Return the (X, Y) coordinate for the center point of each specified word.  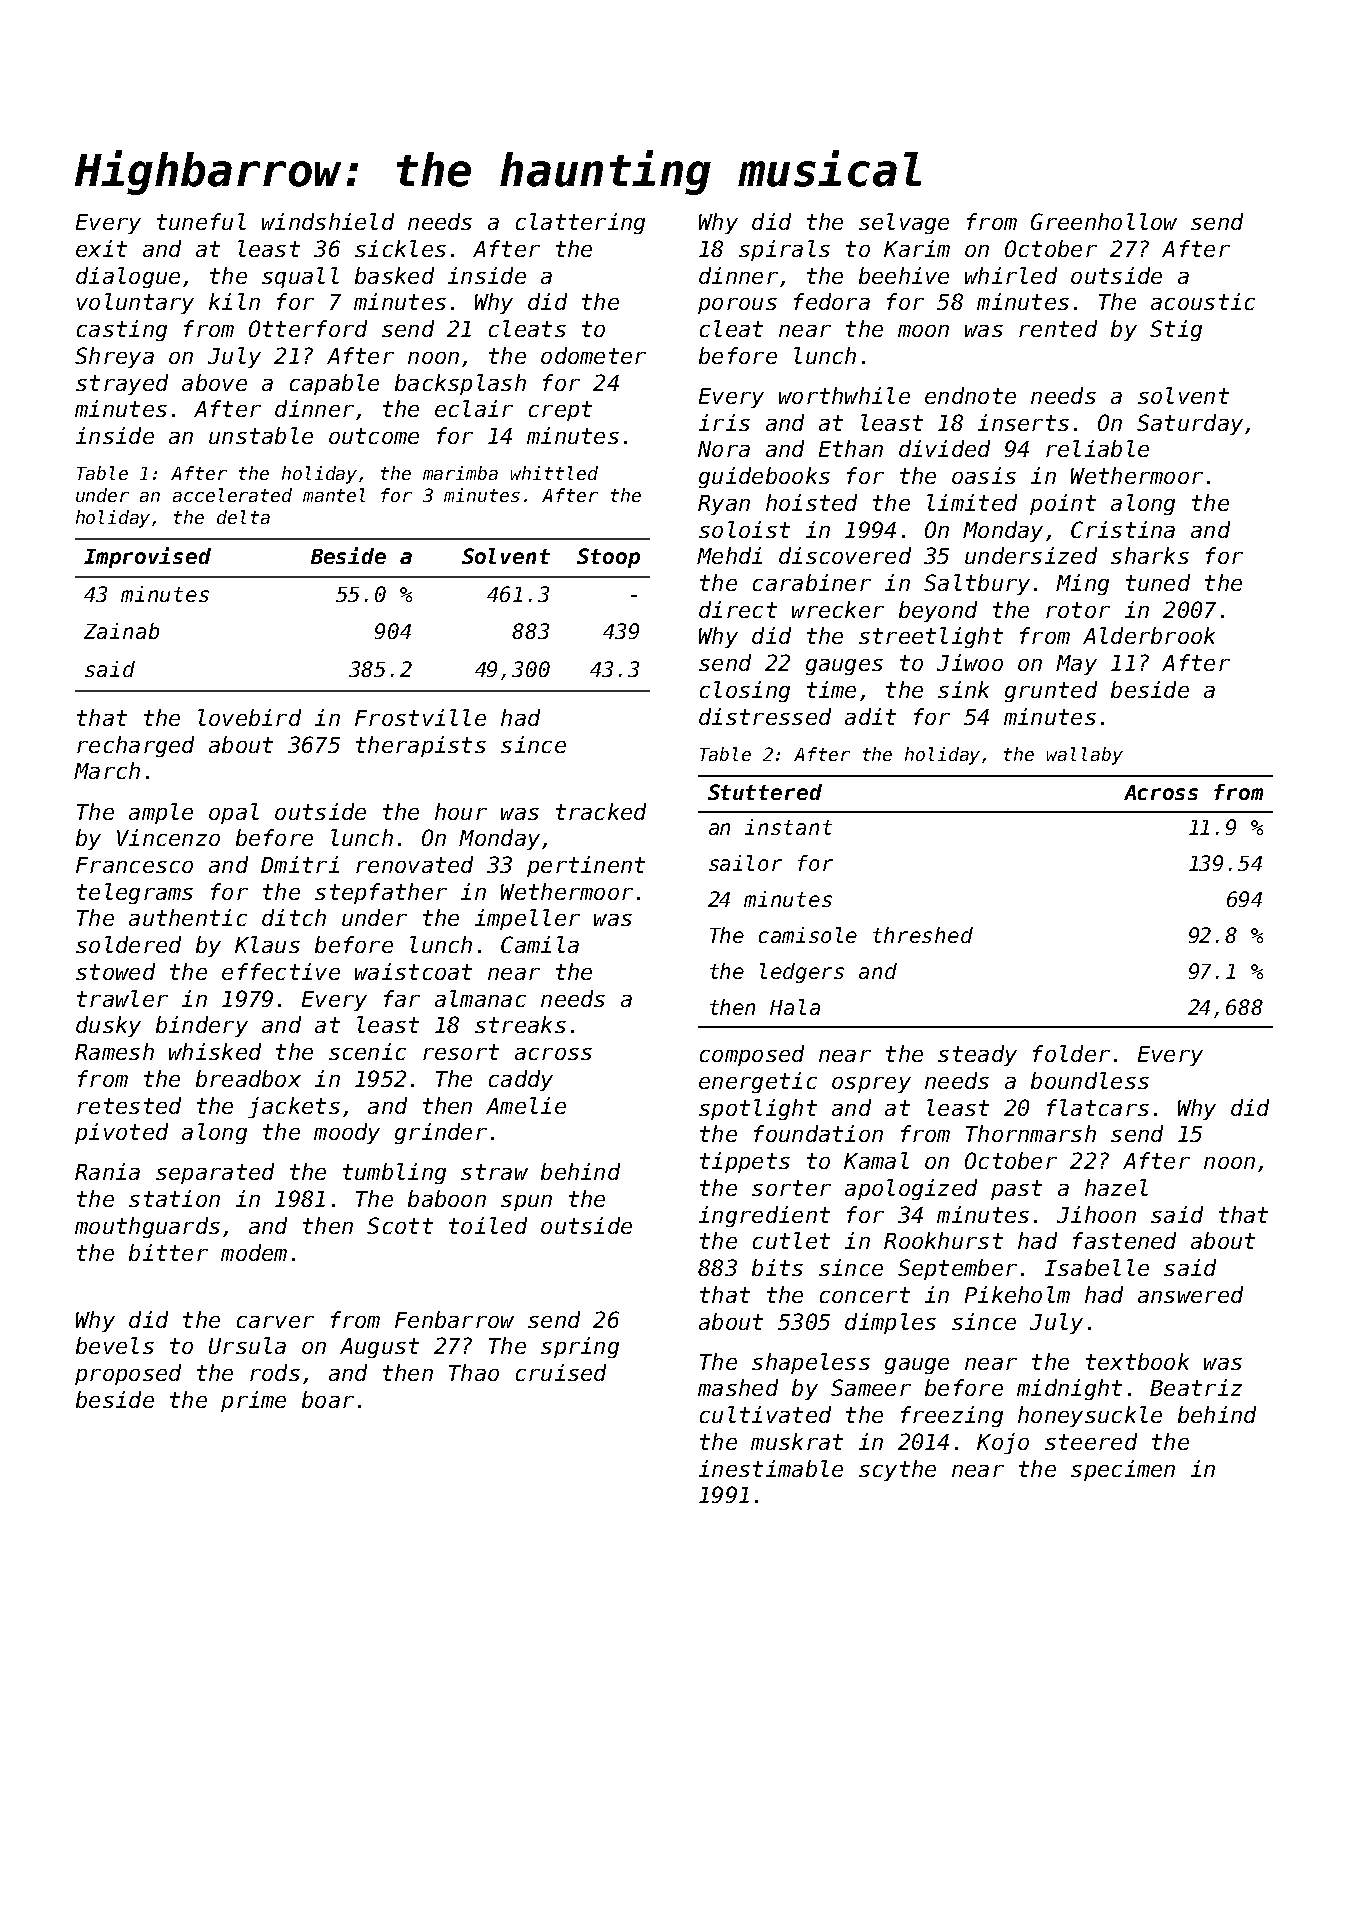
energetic (758, 1082)
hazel (1116, 1187)
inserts (1023, 422)
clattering (580, 223)
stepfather (381, 893)
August (379, 1348)
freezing (952, 1416)
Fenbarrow (454, 1319)
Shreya (114, 357)
